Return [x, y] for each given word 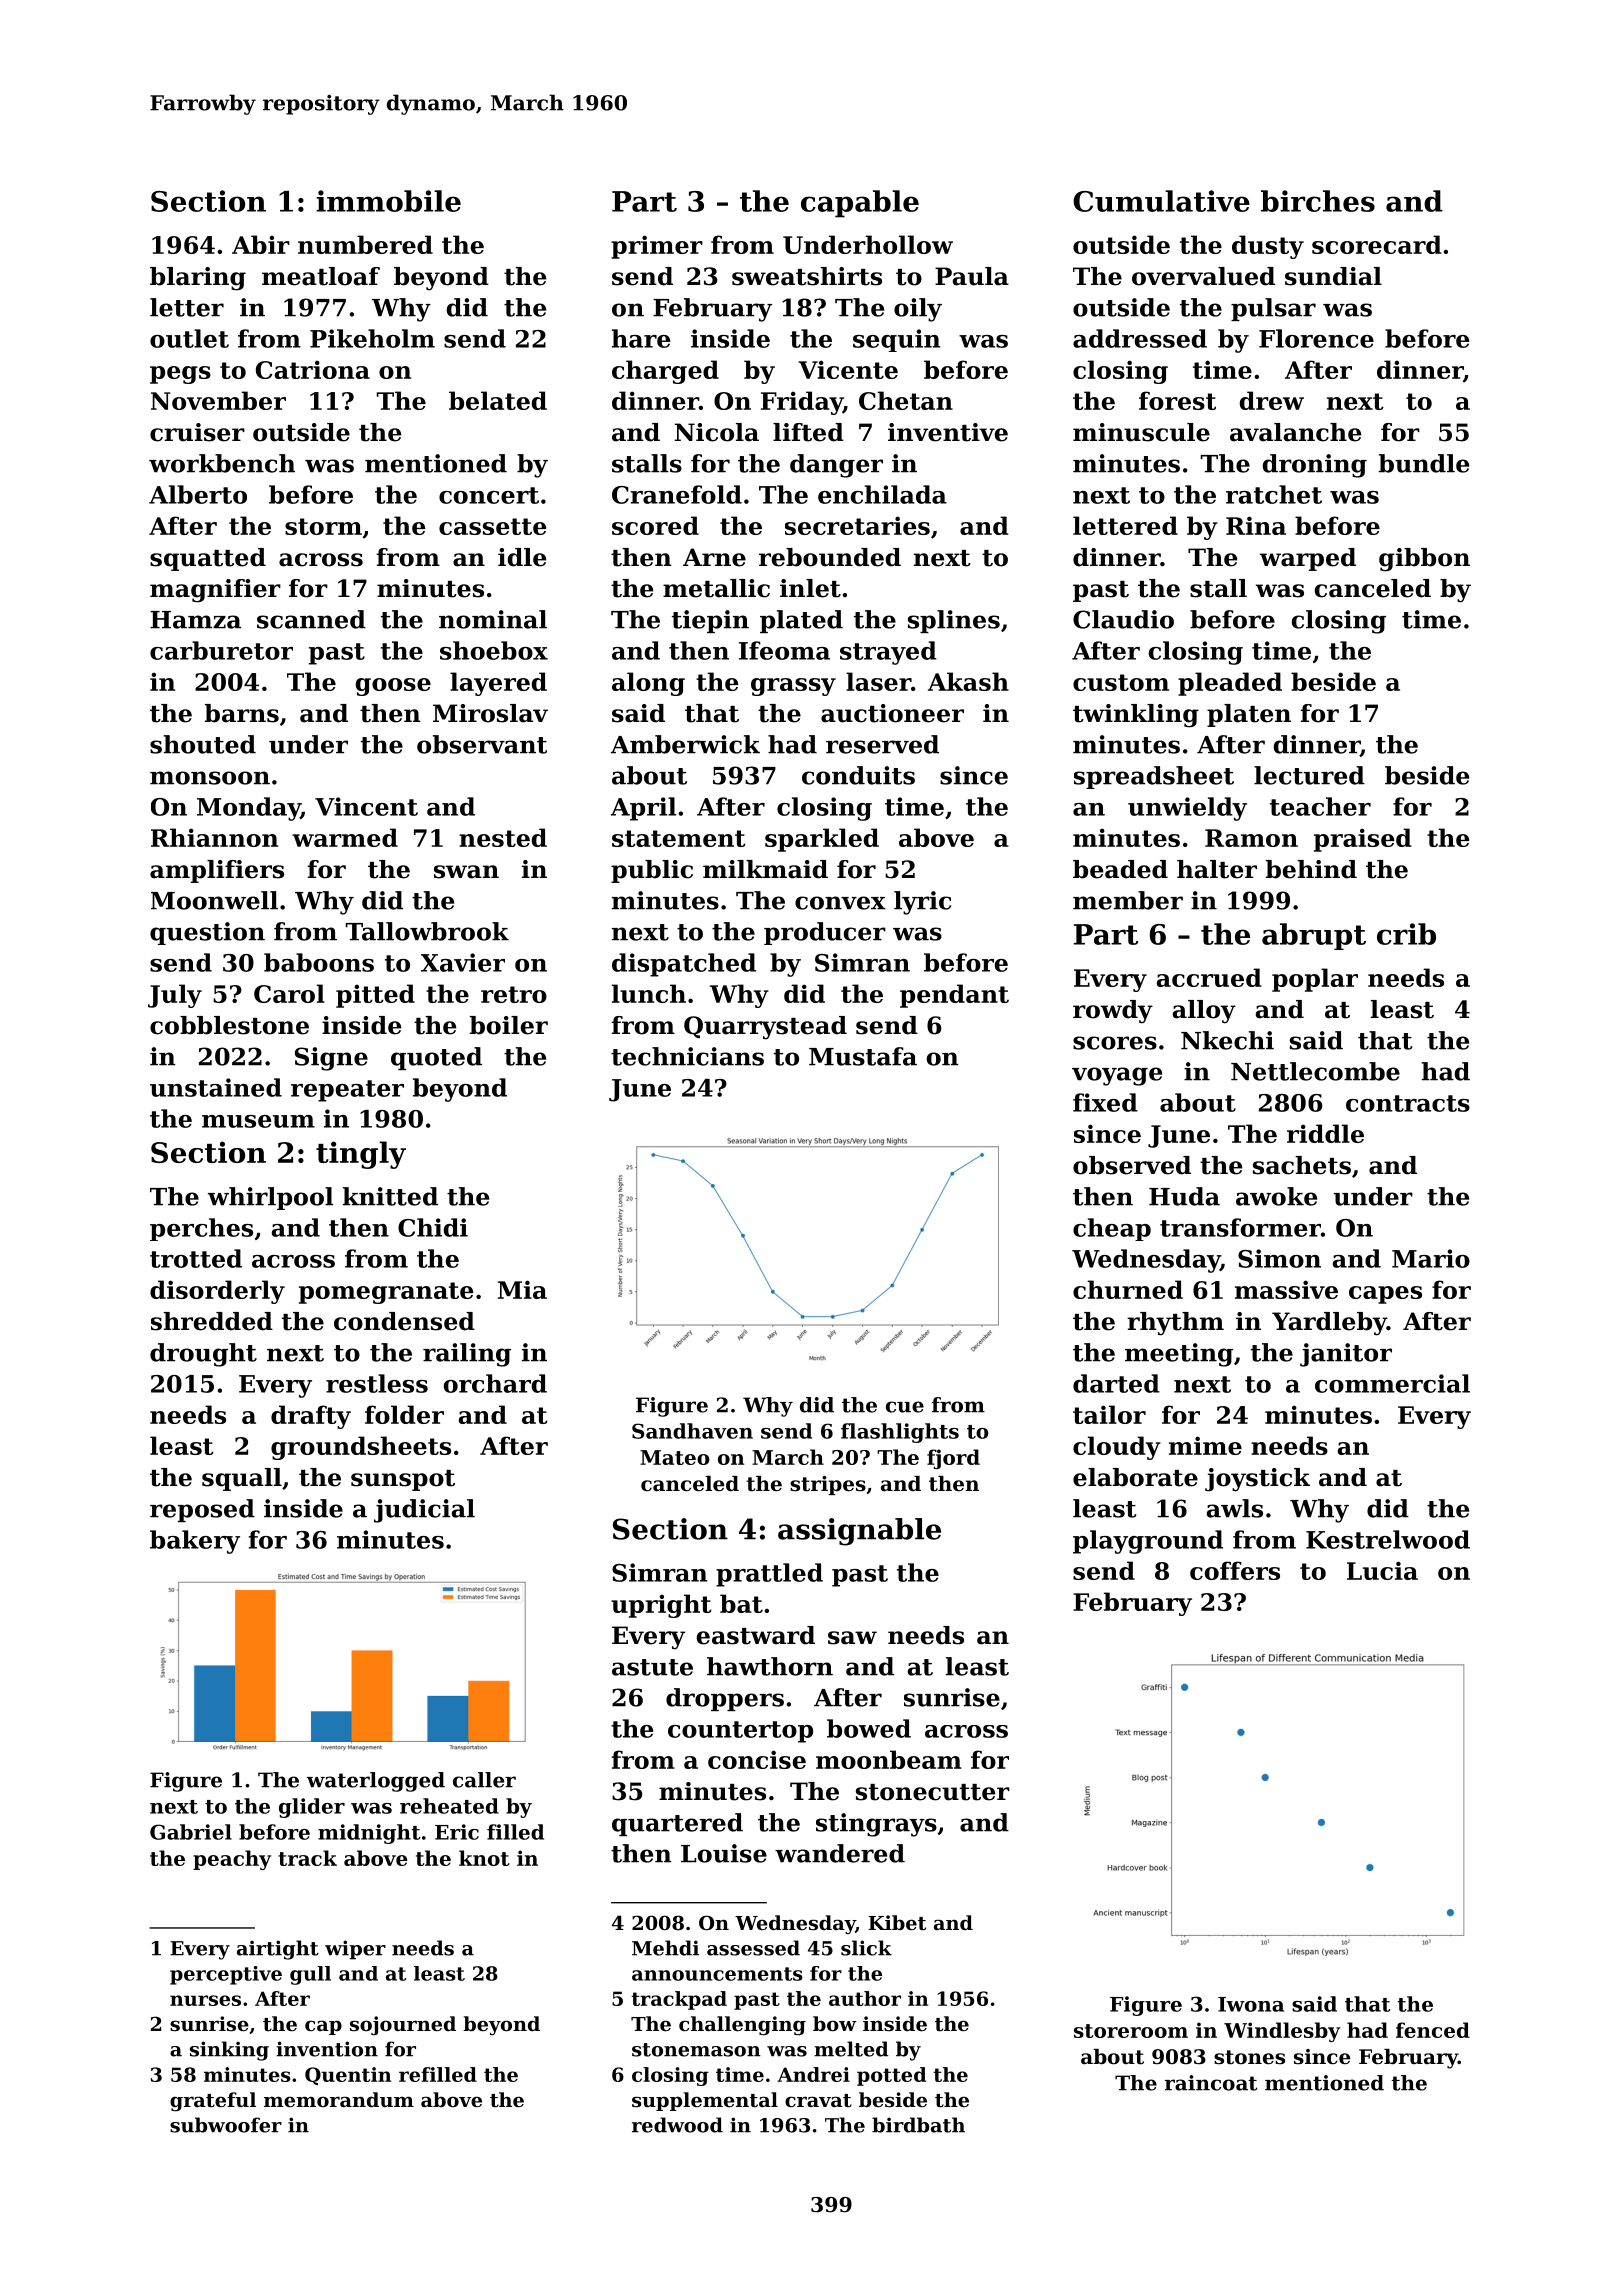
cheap [1112, 1229]
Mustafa [863, 1056]
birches [1318, 201]
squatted [208, 559]
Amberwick [685, 744]
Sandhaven [692, 1431]
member [1128, 900]
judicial [424, 1511]
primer [657, 247]
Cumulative [1161, 201]
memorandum [339, 2099]
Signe [331, 1059]
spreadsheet [1154, 777]
